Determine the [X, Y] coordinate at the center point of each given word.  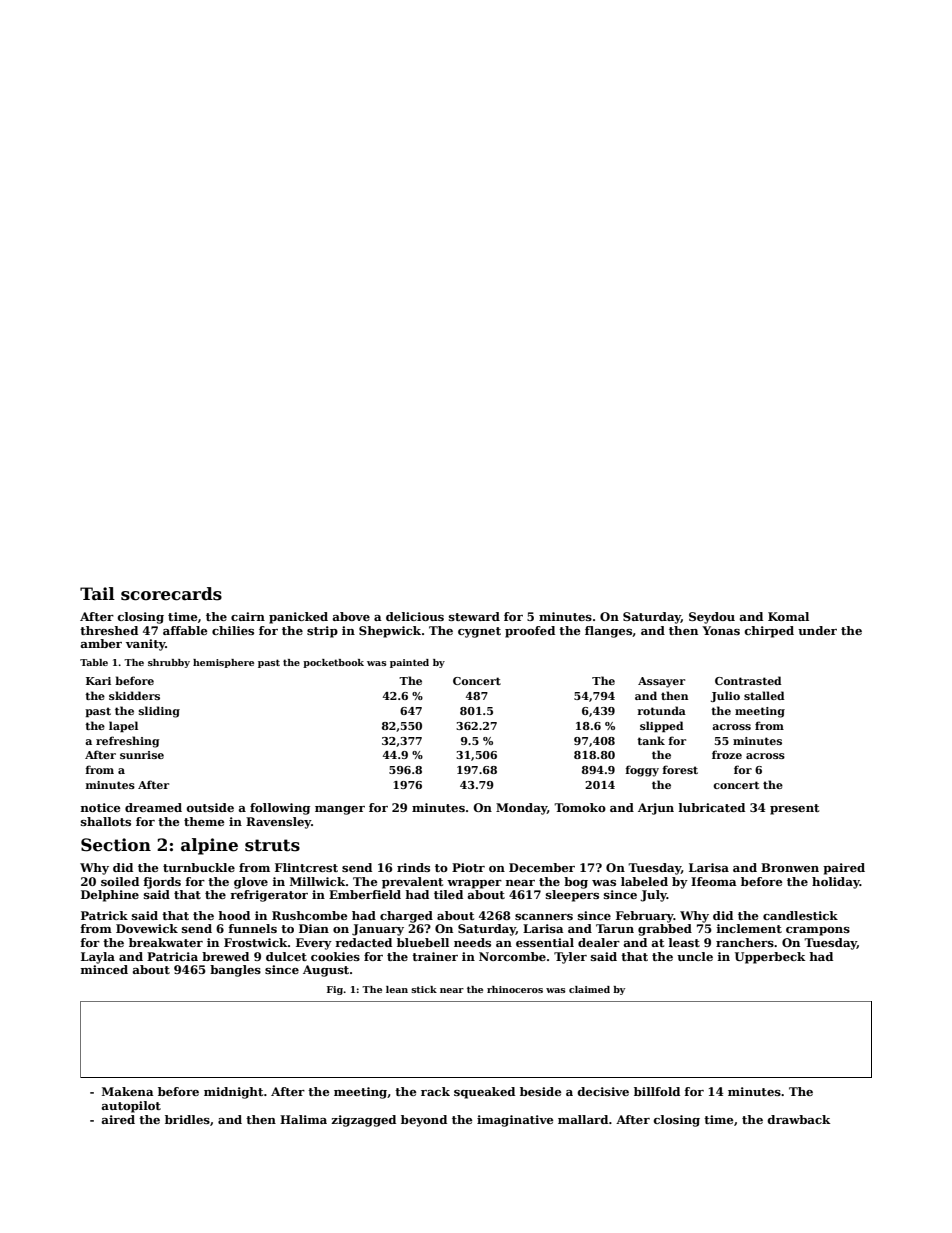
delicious [415, 616]
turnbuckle [199, 867]
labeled [644, 881]
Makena [128, 1091]
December [542, 867]
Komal [788, 616]
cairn [248, 616]
